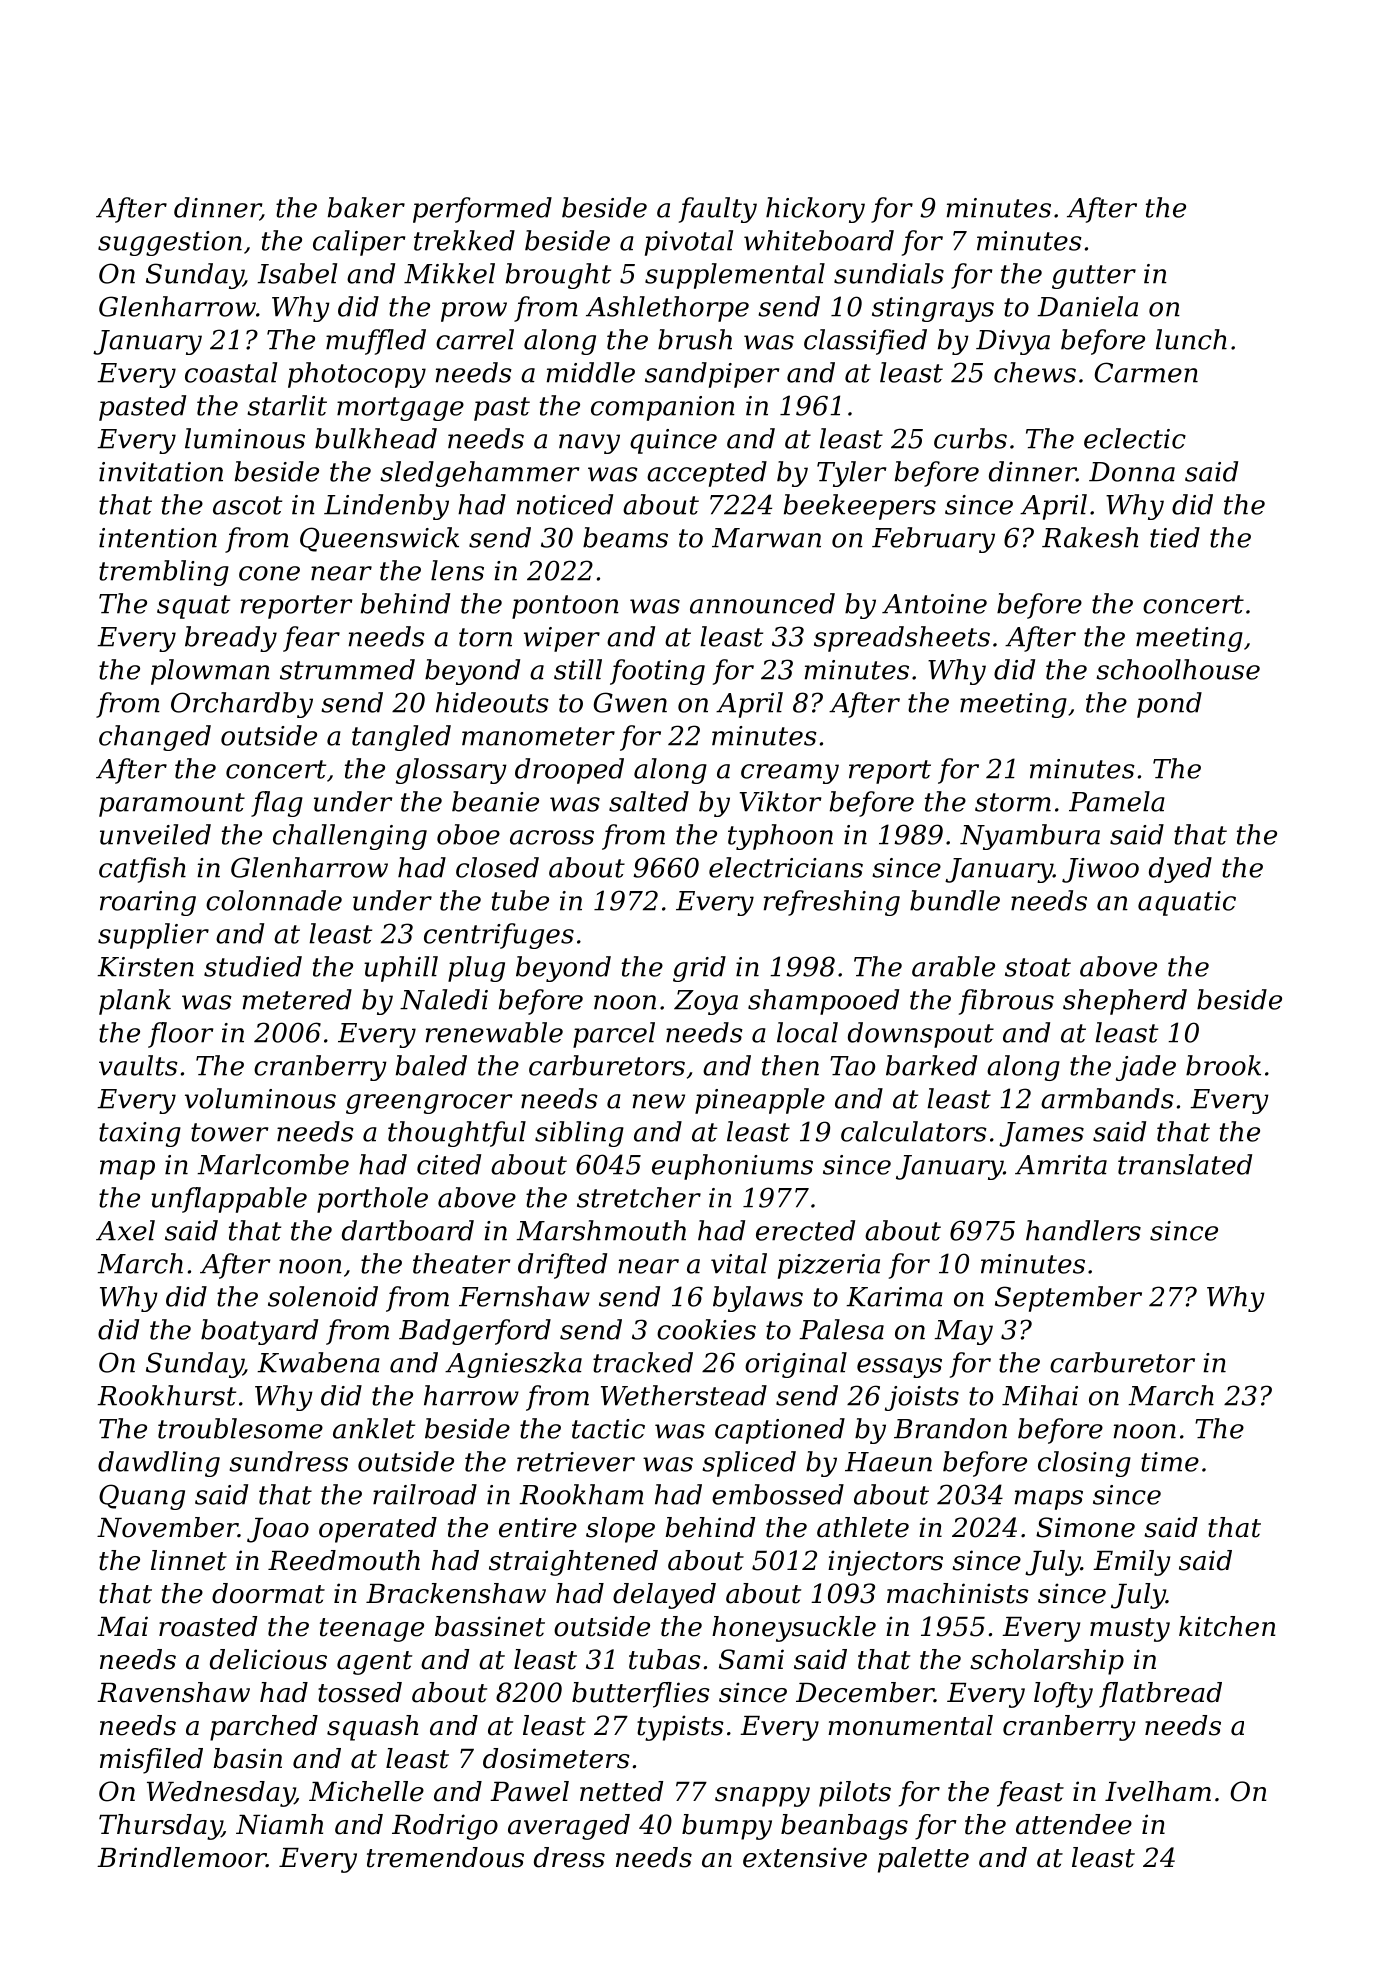 The height and width of the page is (1969, 1386). Describe the element at coordinates (790, 774) in the page. I see `creamy` at that location.
